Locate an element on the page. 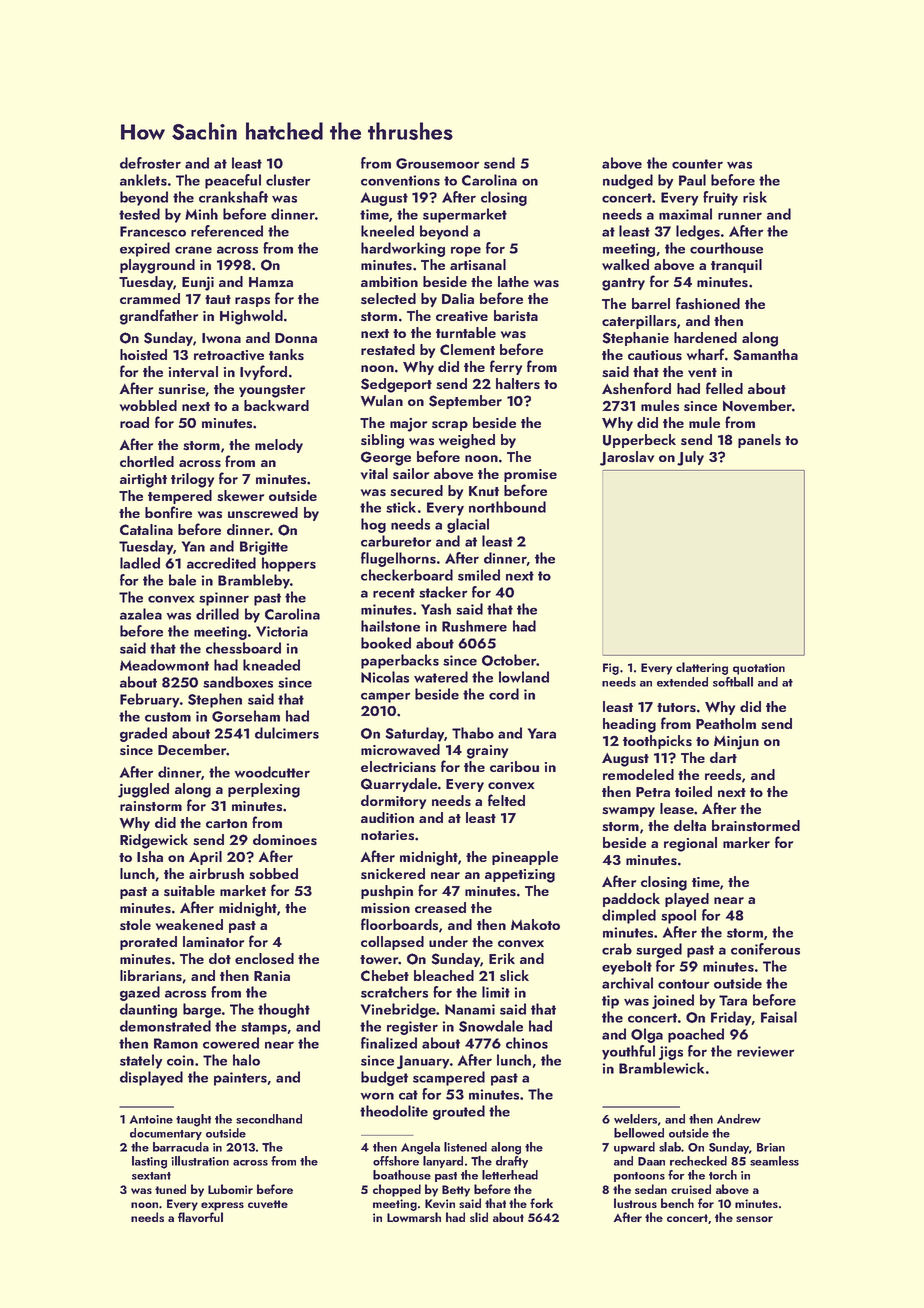 The width and height of the document is (924, 1308). Jaroslav is located at coordinates (627, 458).
